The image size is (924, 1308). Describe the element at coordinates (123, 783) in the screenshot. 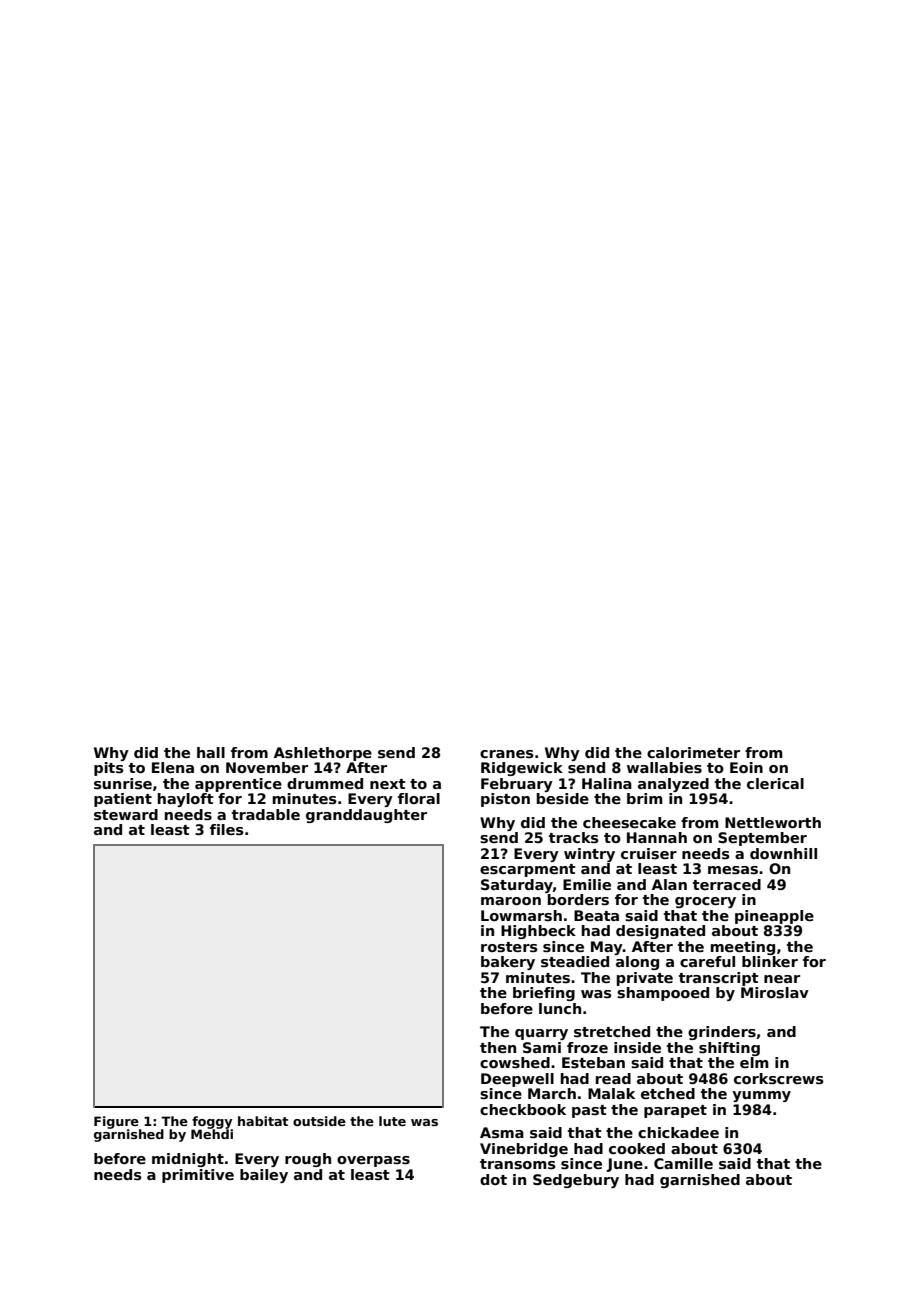

I see `sunrise` at that location.
